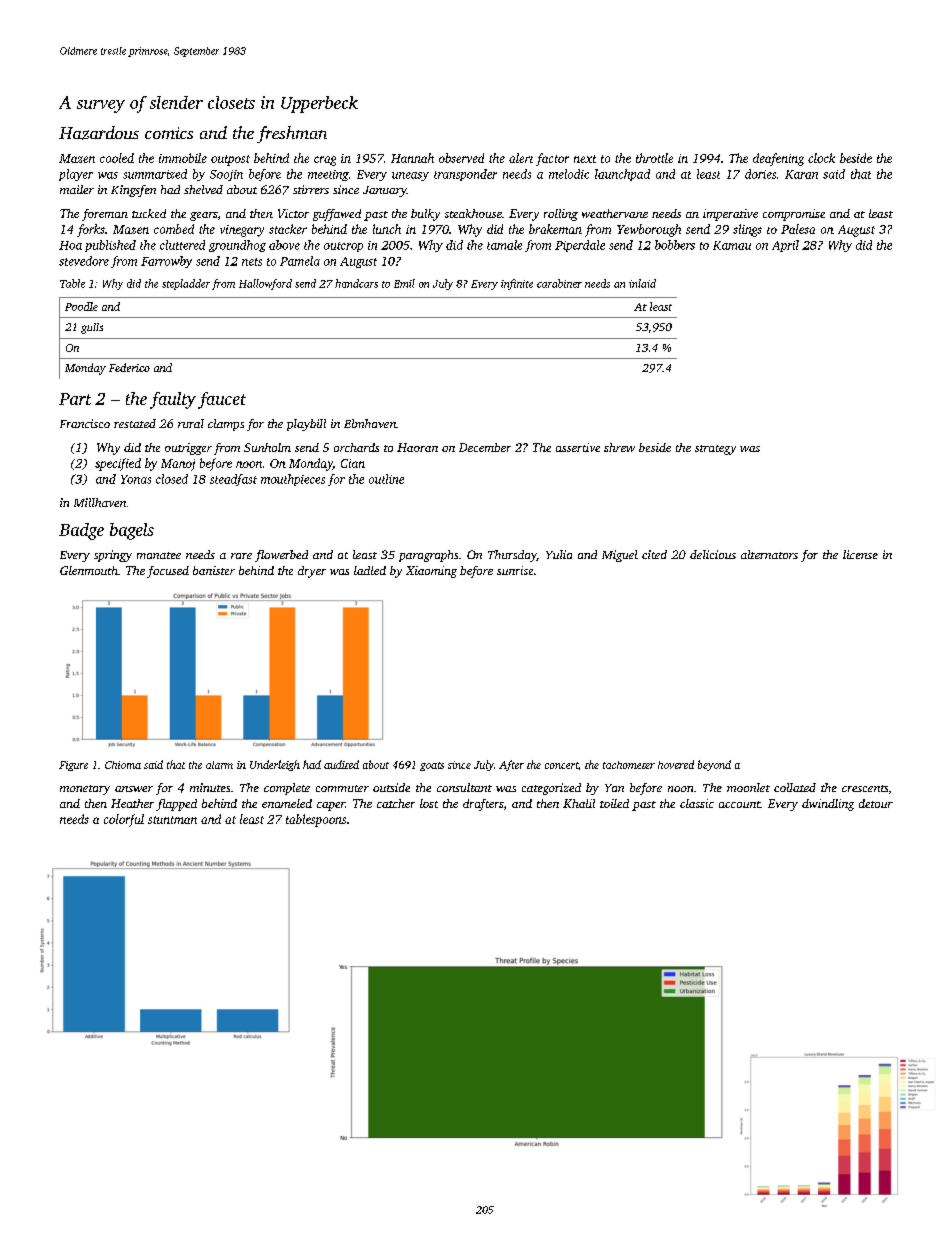  What do you see at coordinates (654, 158) in the screenshot?
I see `throttle` at bounding box center [654, 158].
